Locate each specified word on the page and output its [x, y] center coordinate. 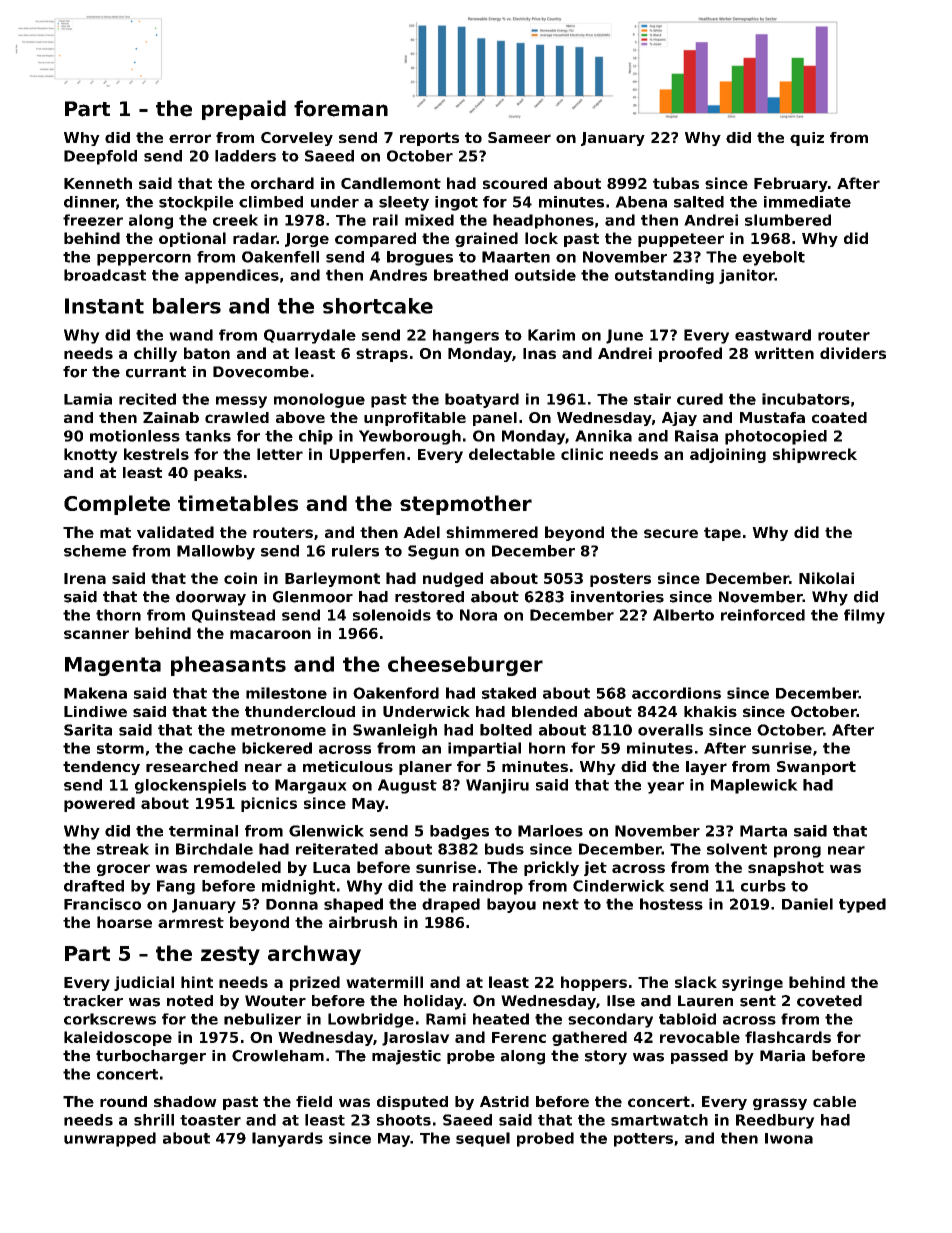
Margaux [311, 786]
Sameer [519, 137]
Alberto [683, 615]
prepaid [244, 110]
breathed [471, 275]
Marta [763, 831]
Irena [85, 578]
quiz [807, 139]
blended [544, 711]
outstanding [664, 276]
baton [207, 353]
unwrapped [110, 1139]
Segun [433, 552]
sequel [483, 1139]
